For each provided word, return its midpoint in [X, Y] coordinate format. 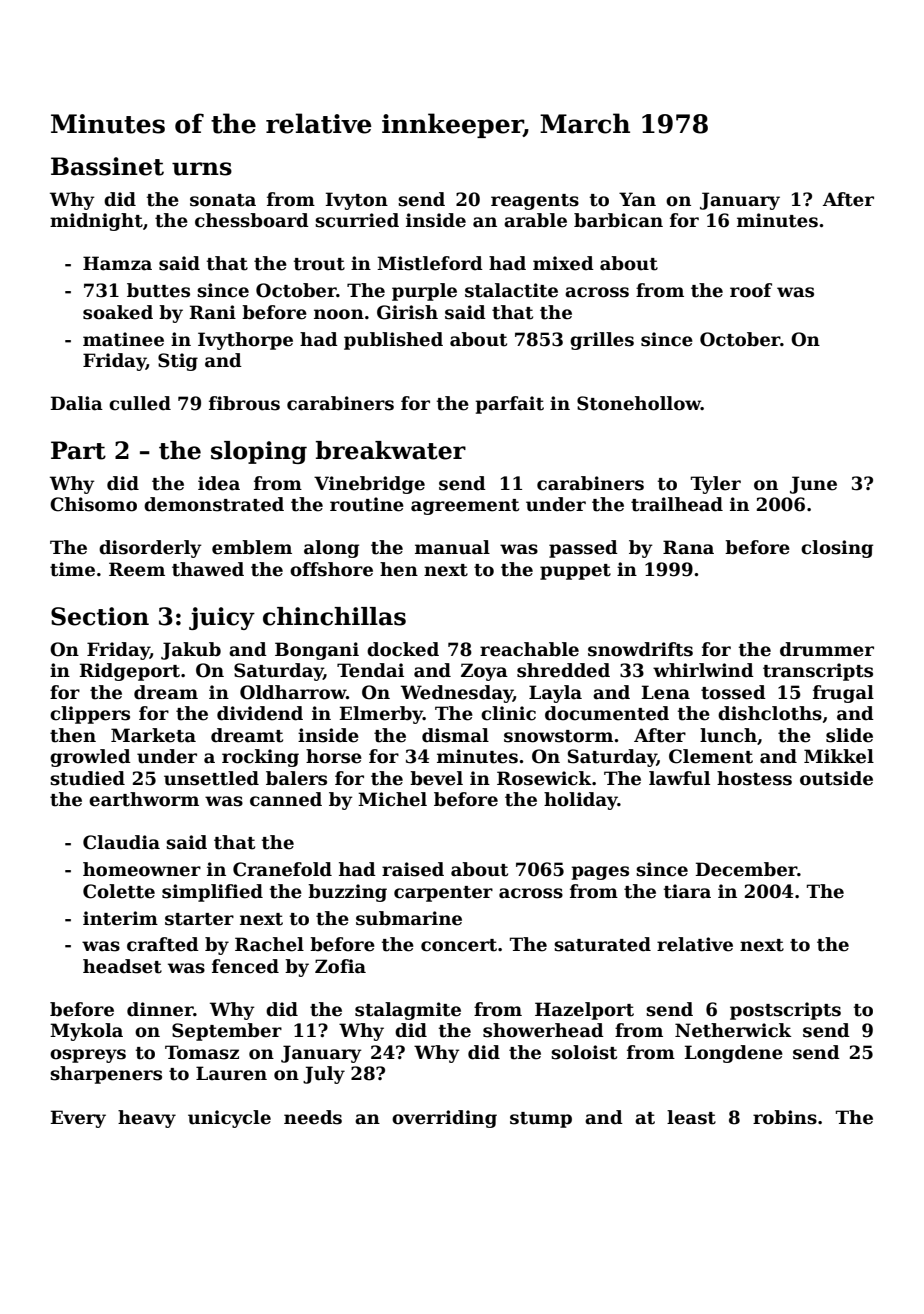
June [813, 485]
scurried [357, 220]
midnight [96, 222]
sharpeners [106, 1075]
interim [120, 918]
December [746, 869]
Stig [178, 362]
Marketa [153, 735]
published [393, 341]
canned [286, 799]
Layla [555, 694]
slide [849, 735]
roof [751, 290]
